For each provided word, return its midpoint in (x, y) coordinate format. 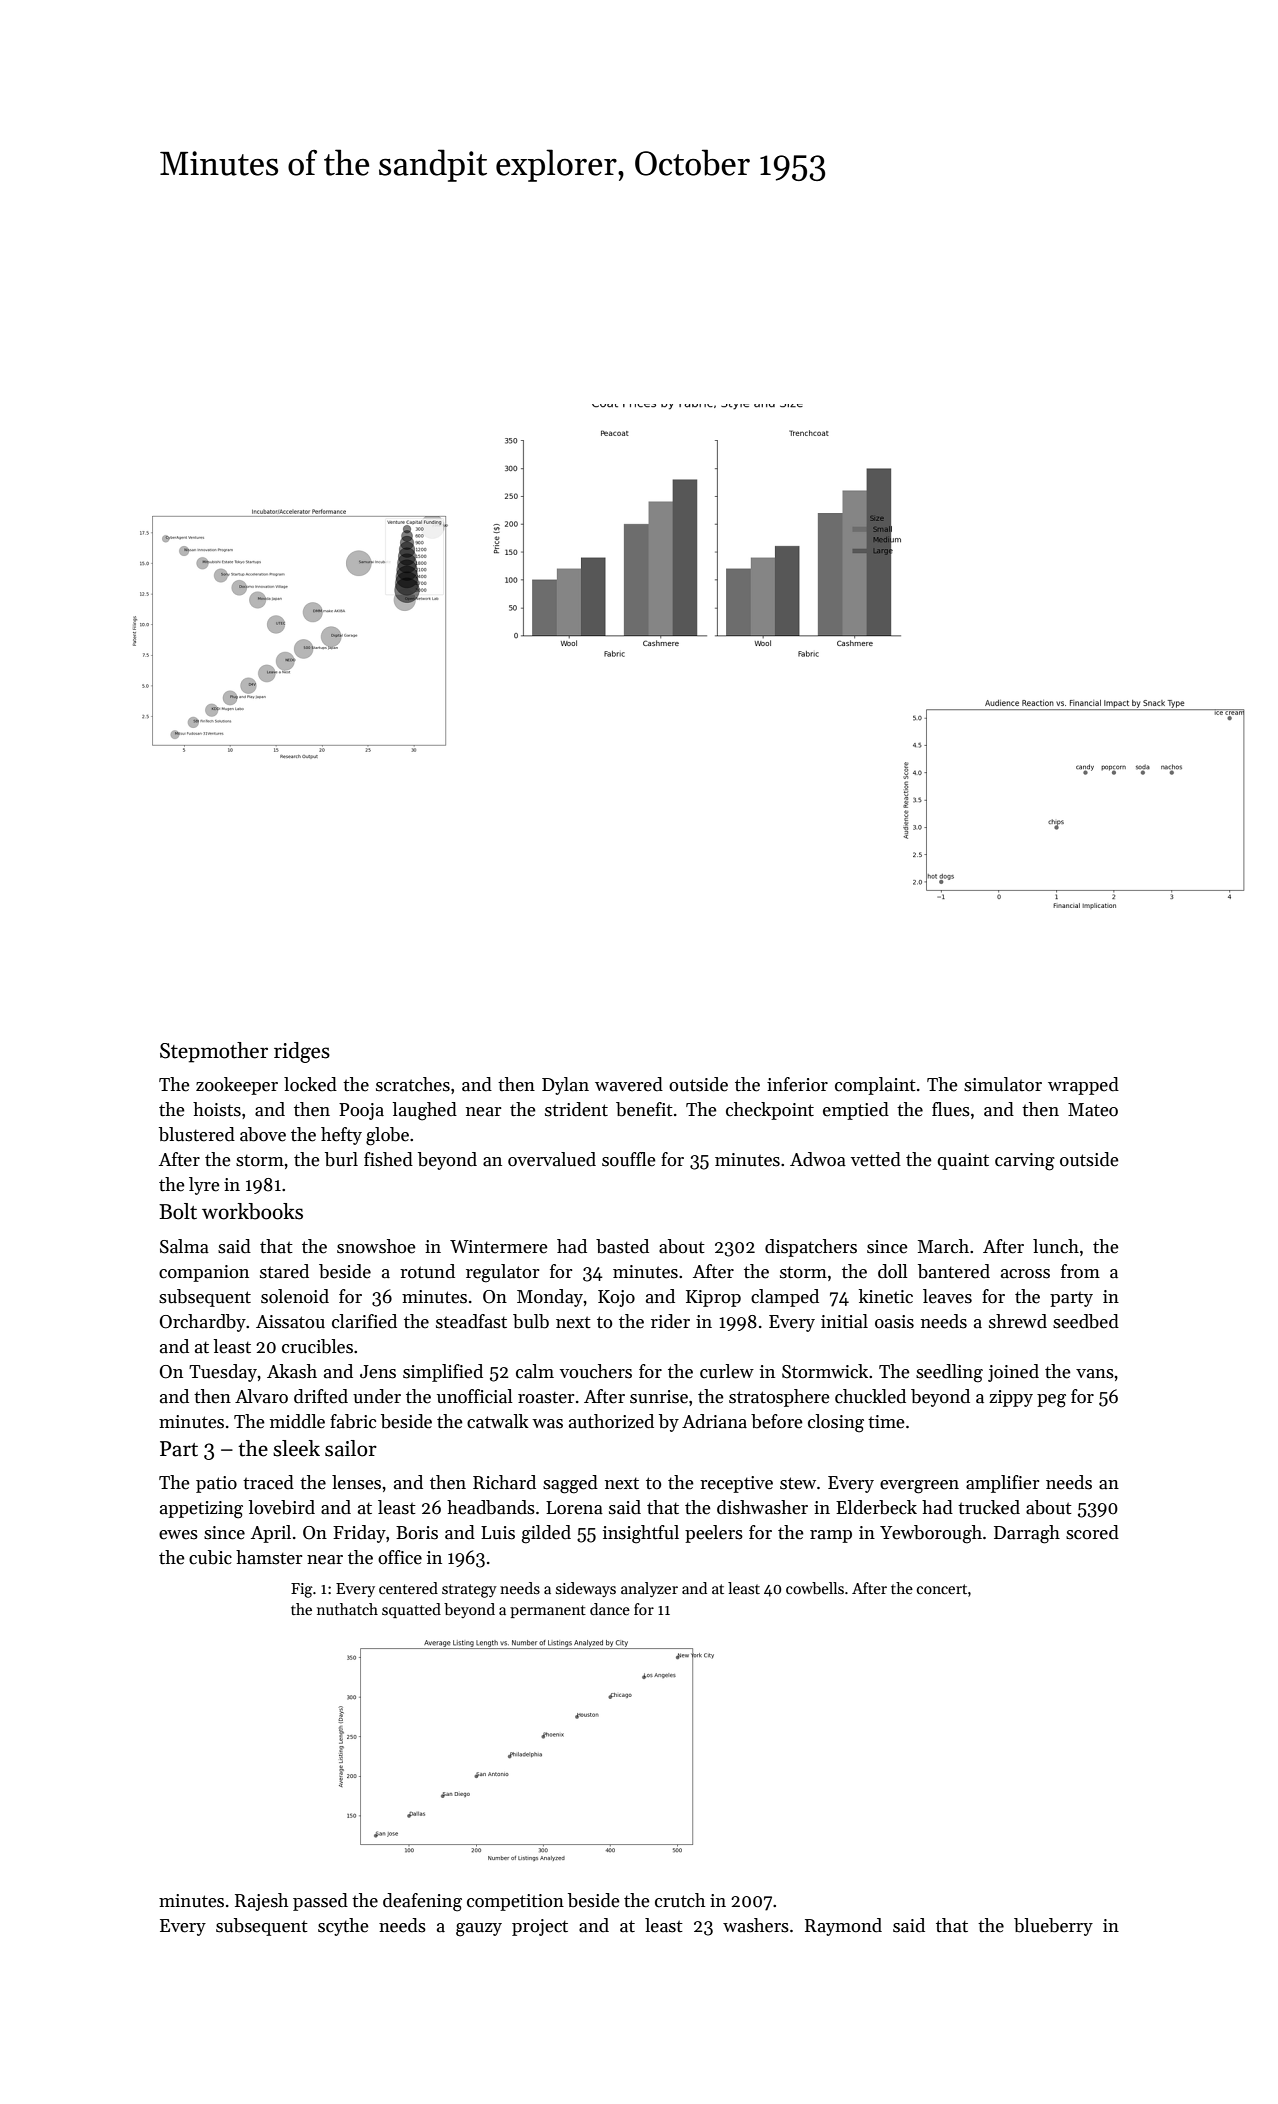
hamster (269, 1557)
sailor (351, 1448)
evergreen (919, 1487)
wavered (629, 1084)
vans (1095, 1374)
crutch (680, 1900)
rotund (427, 1271)
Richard (504, 1482)
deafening (422, 1902)
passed (320, 1902)
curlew (727, 1371)
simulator (1003, 1084)
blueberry (1053, 1927)
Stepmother (214, 1052)
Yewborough (931, 1534)
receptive (736, 1484)
